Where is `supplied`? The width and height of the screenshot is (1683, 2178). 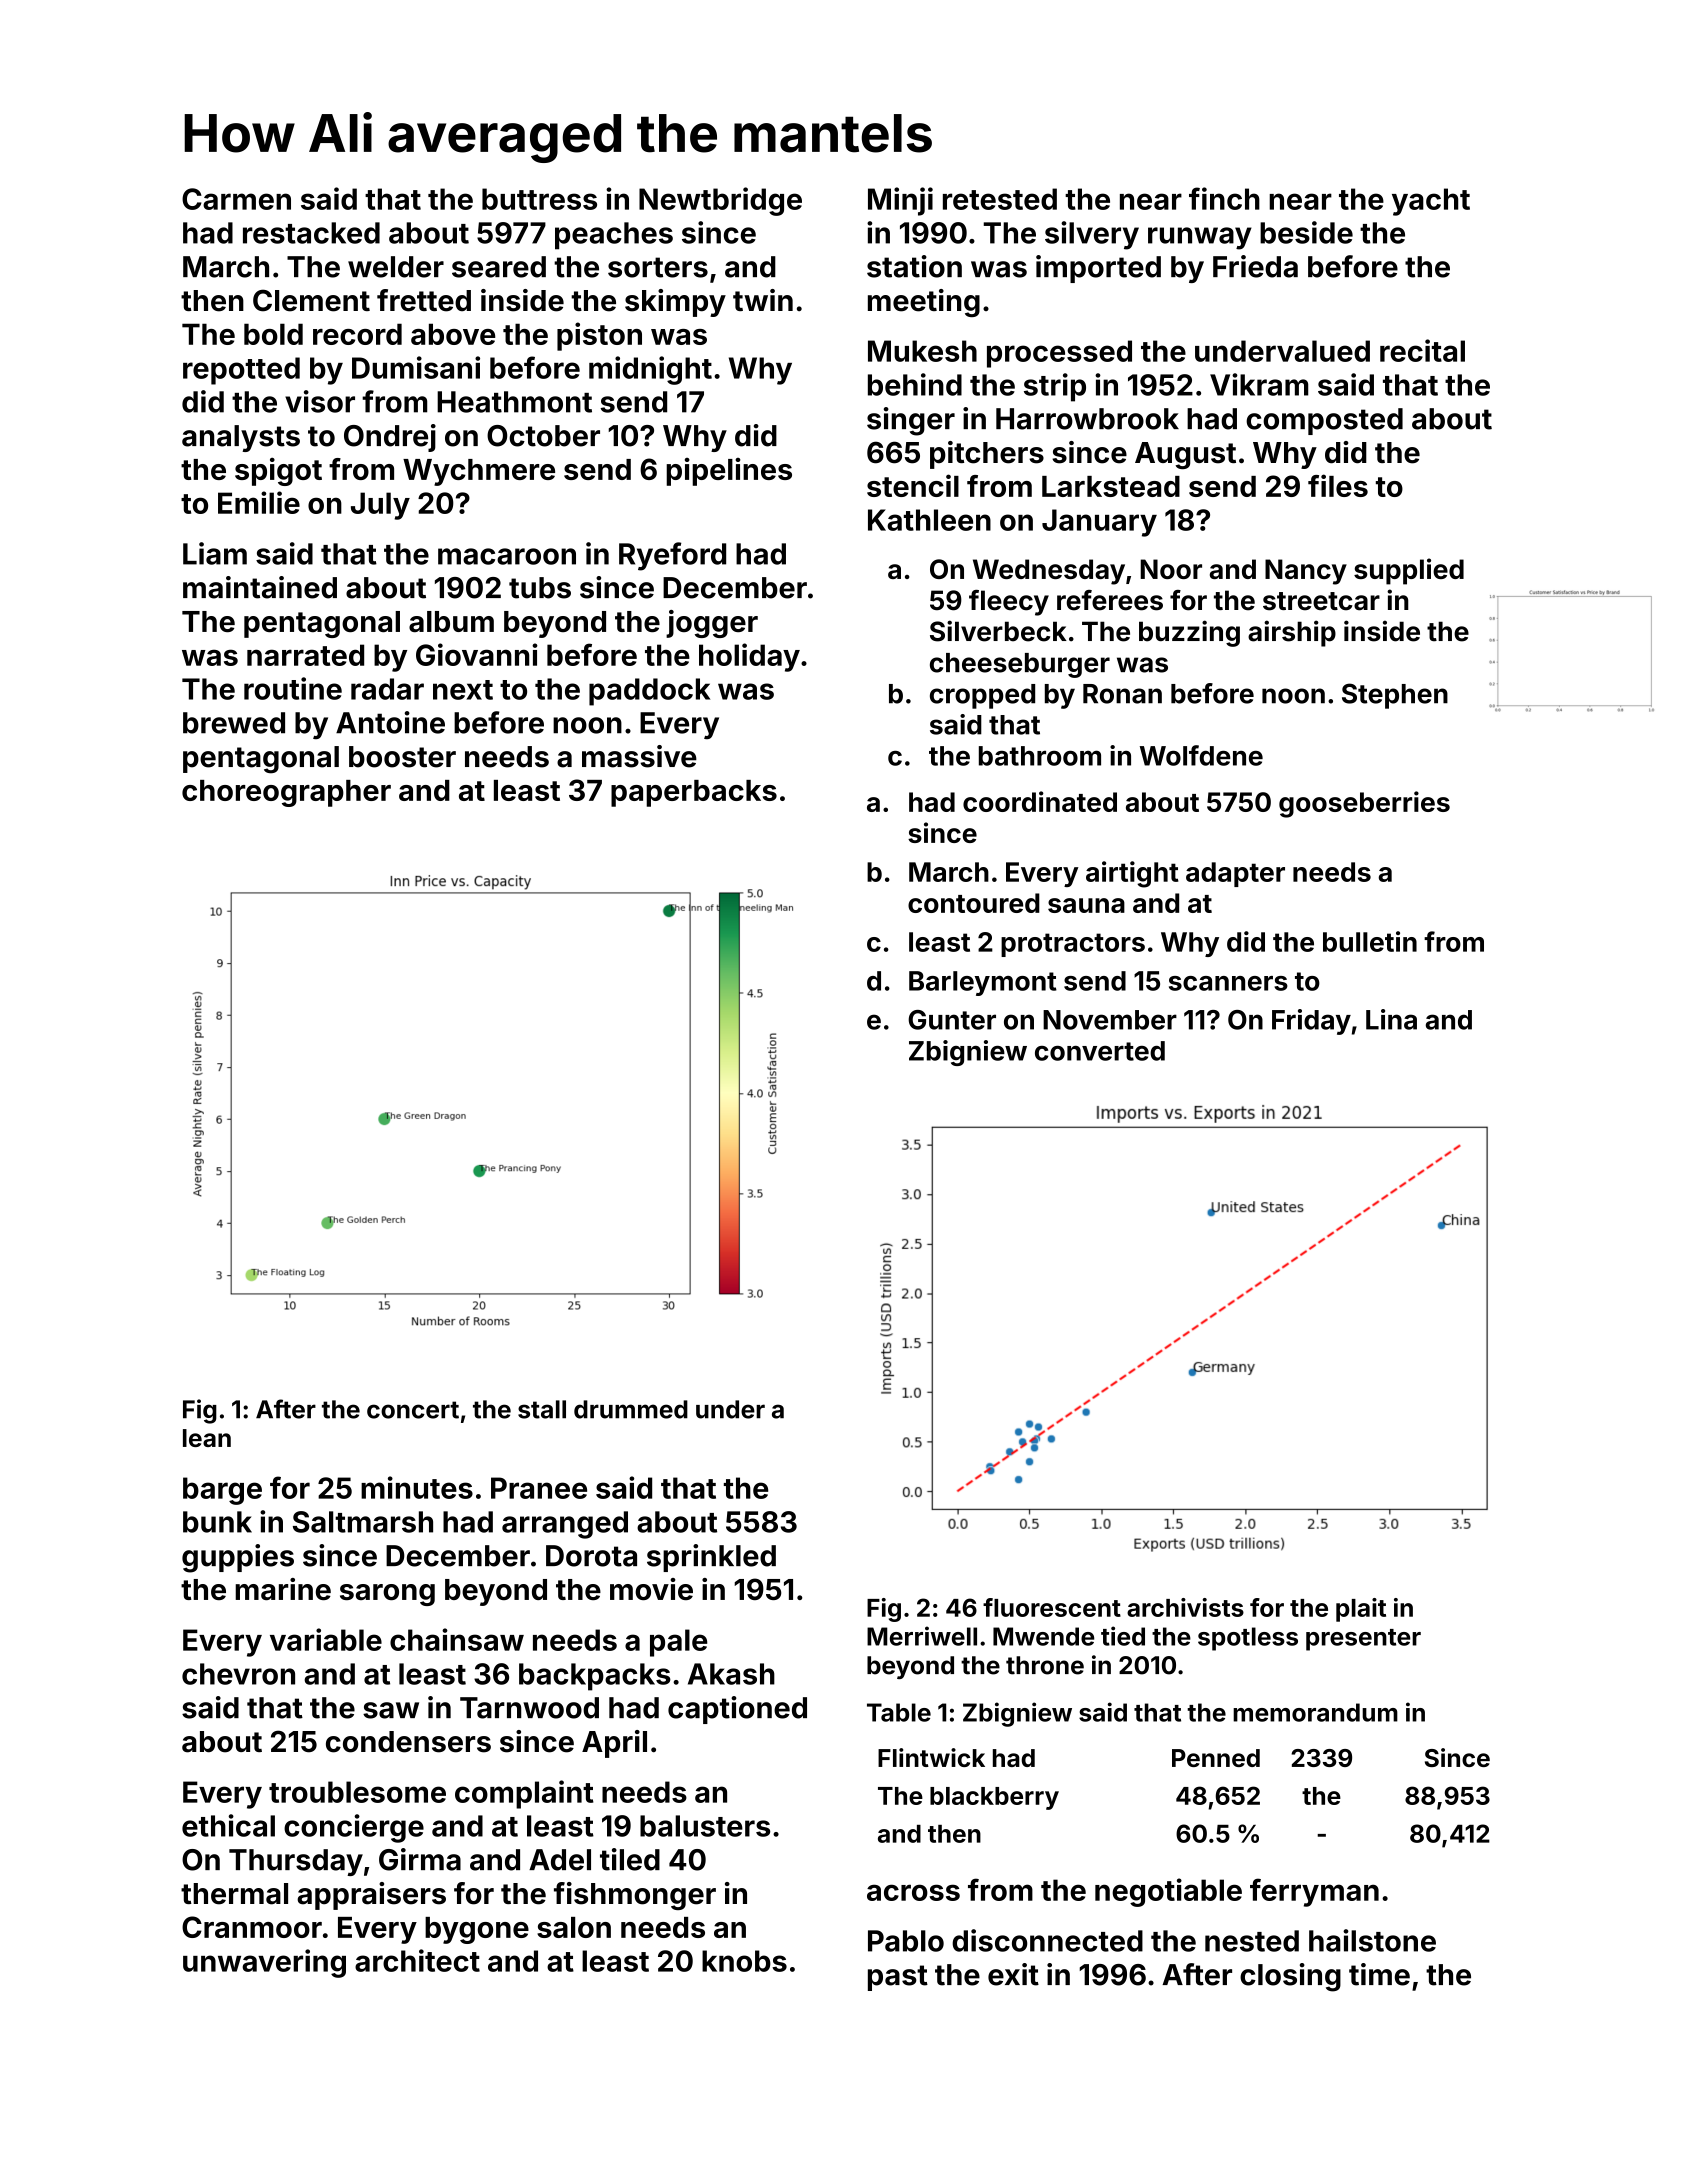
supplied is located at coordinates (1409, 571).
